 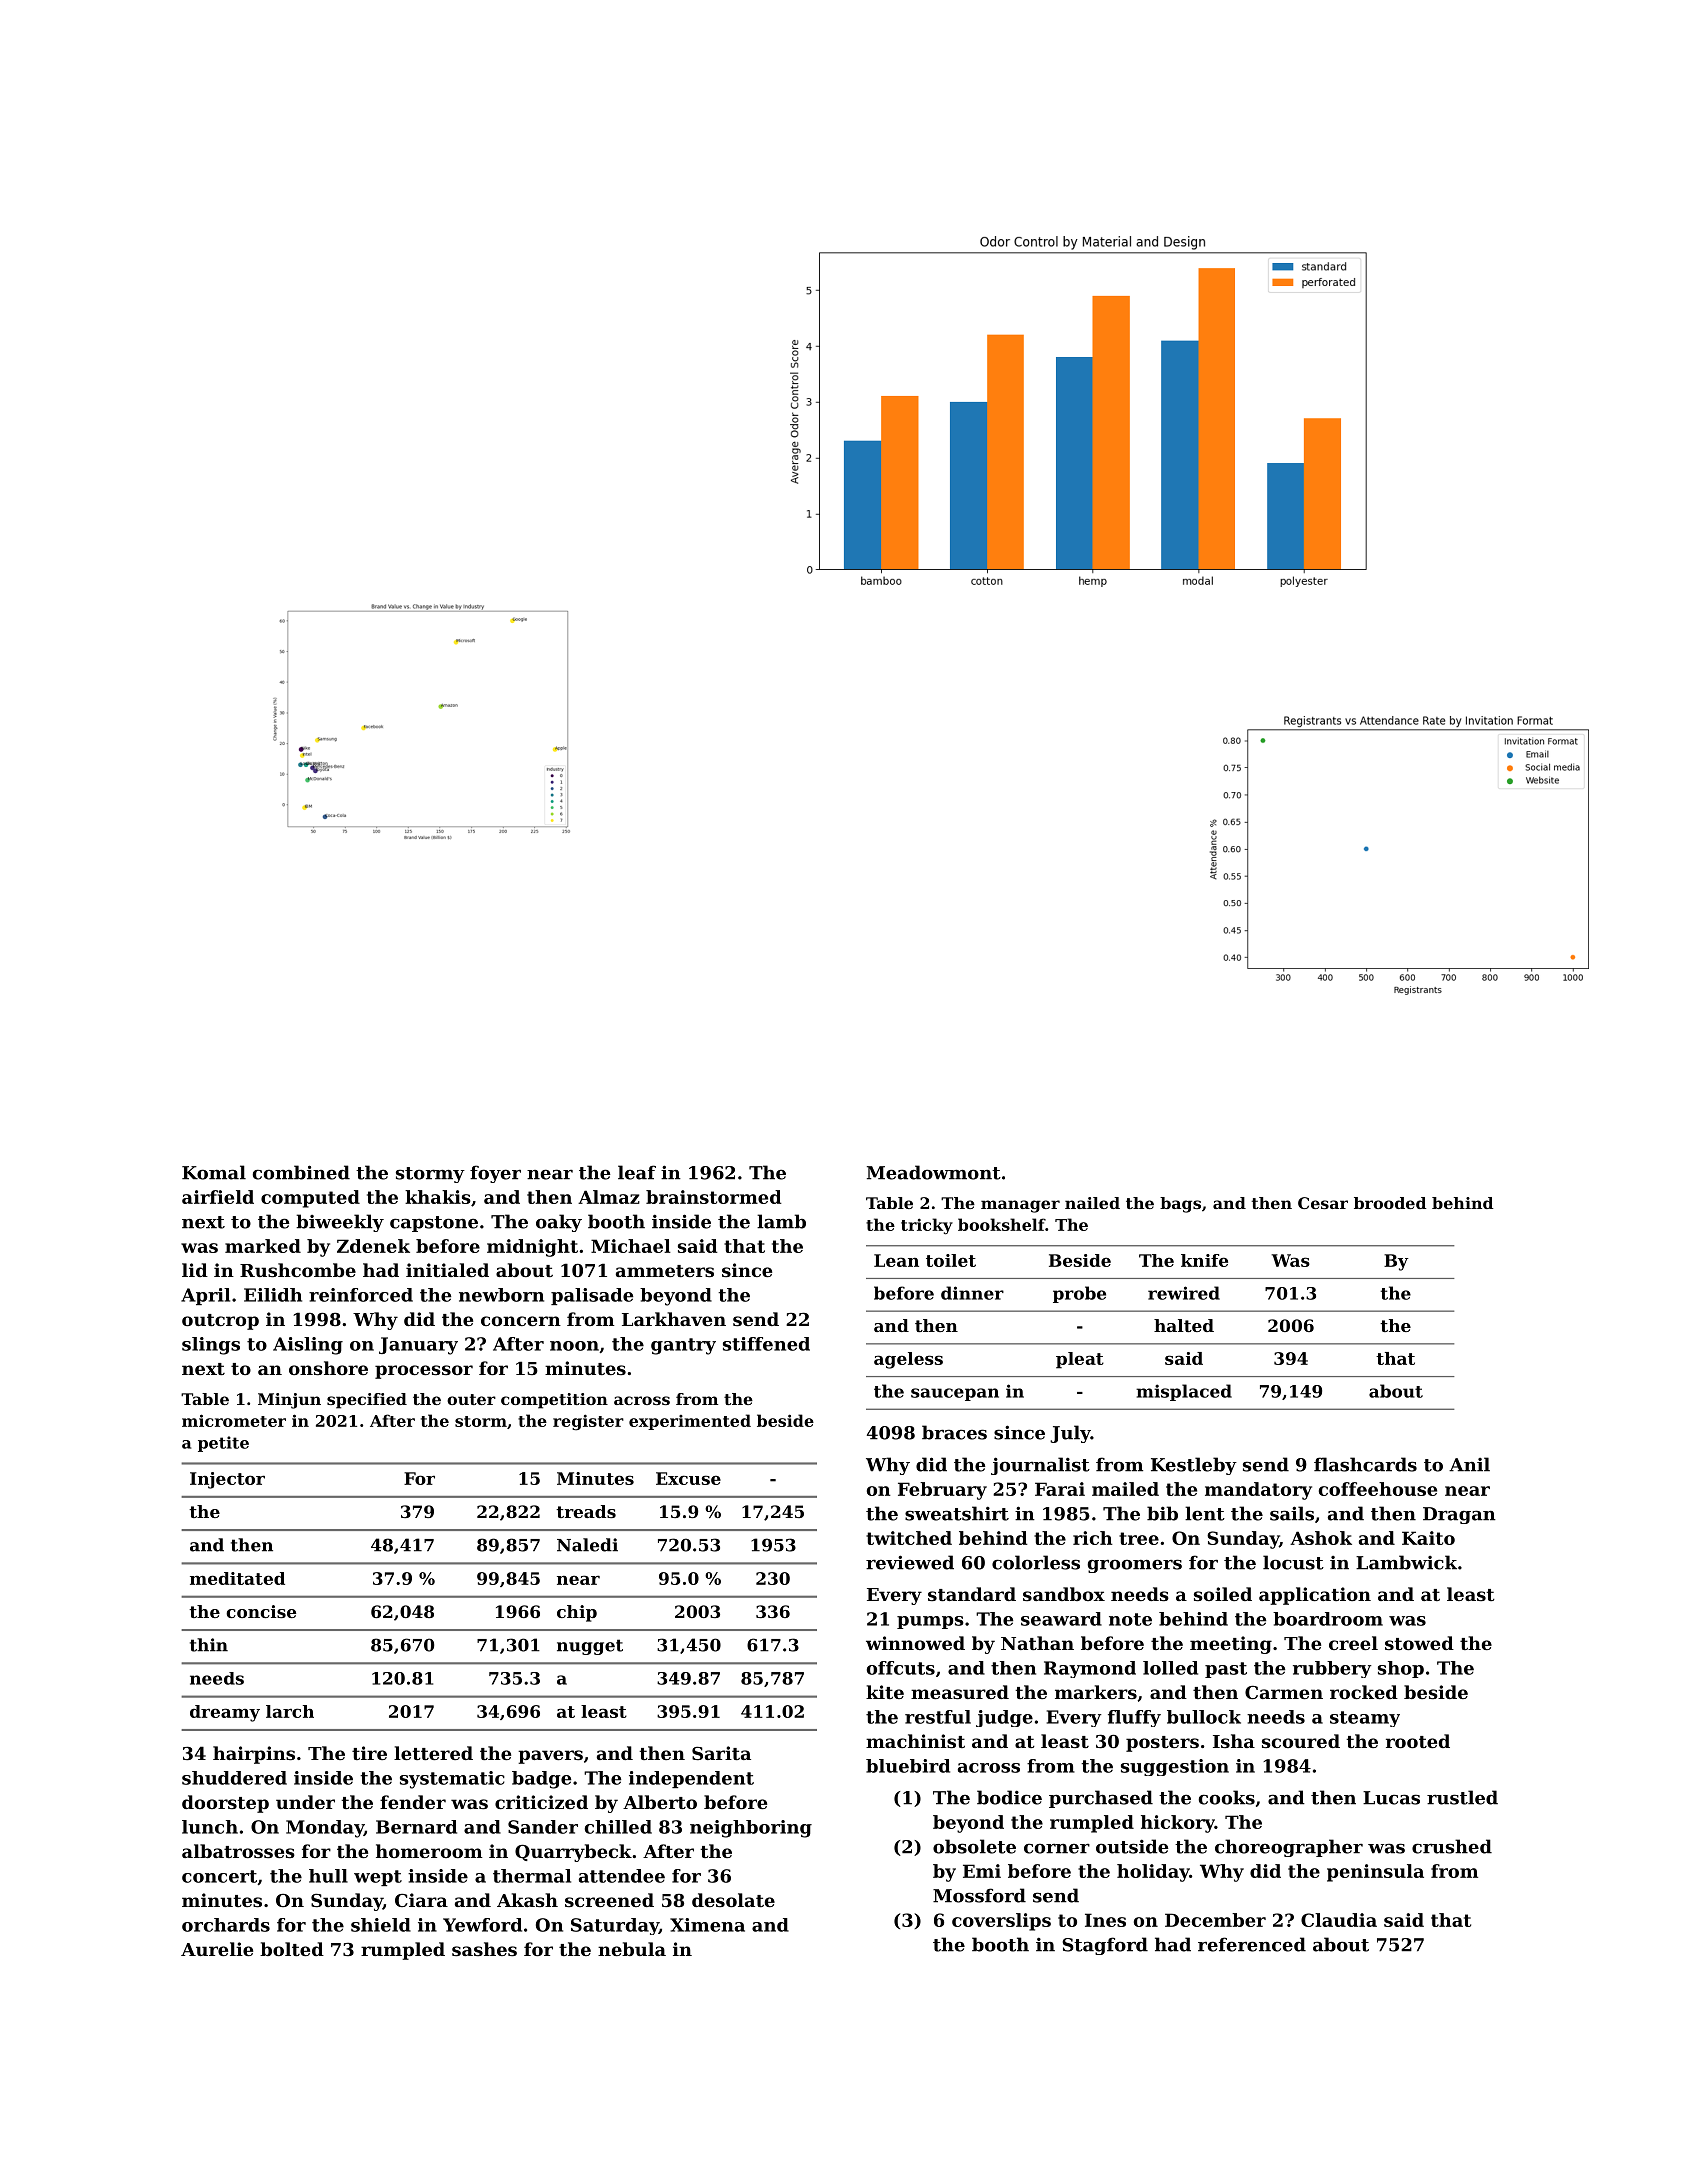 I want to click on Claudia, so click(x=1339, y=1920).
